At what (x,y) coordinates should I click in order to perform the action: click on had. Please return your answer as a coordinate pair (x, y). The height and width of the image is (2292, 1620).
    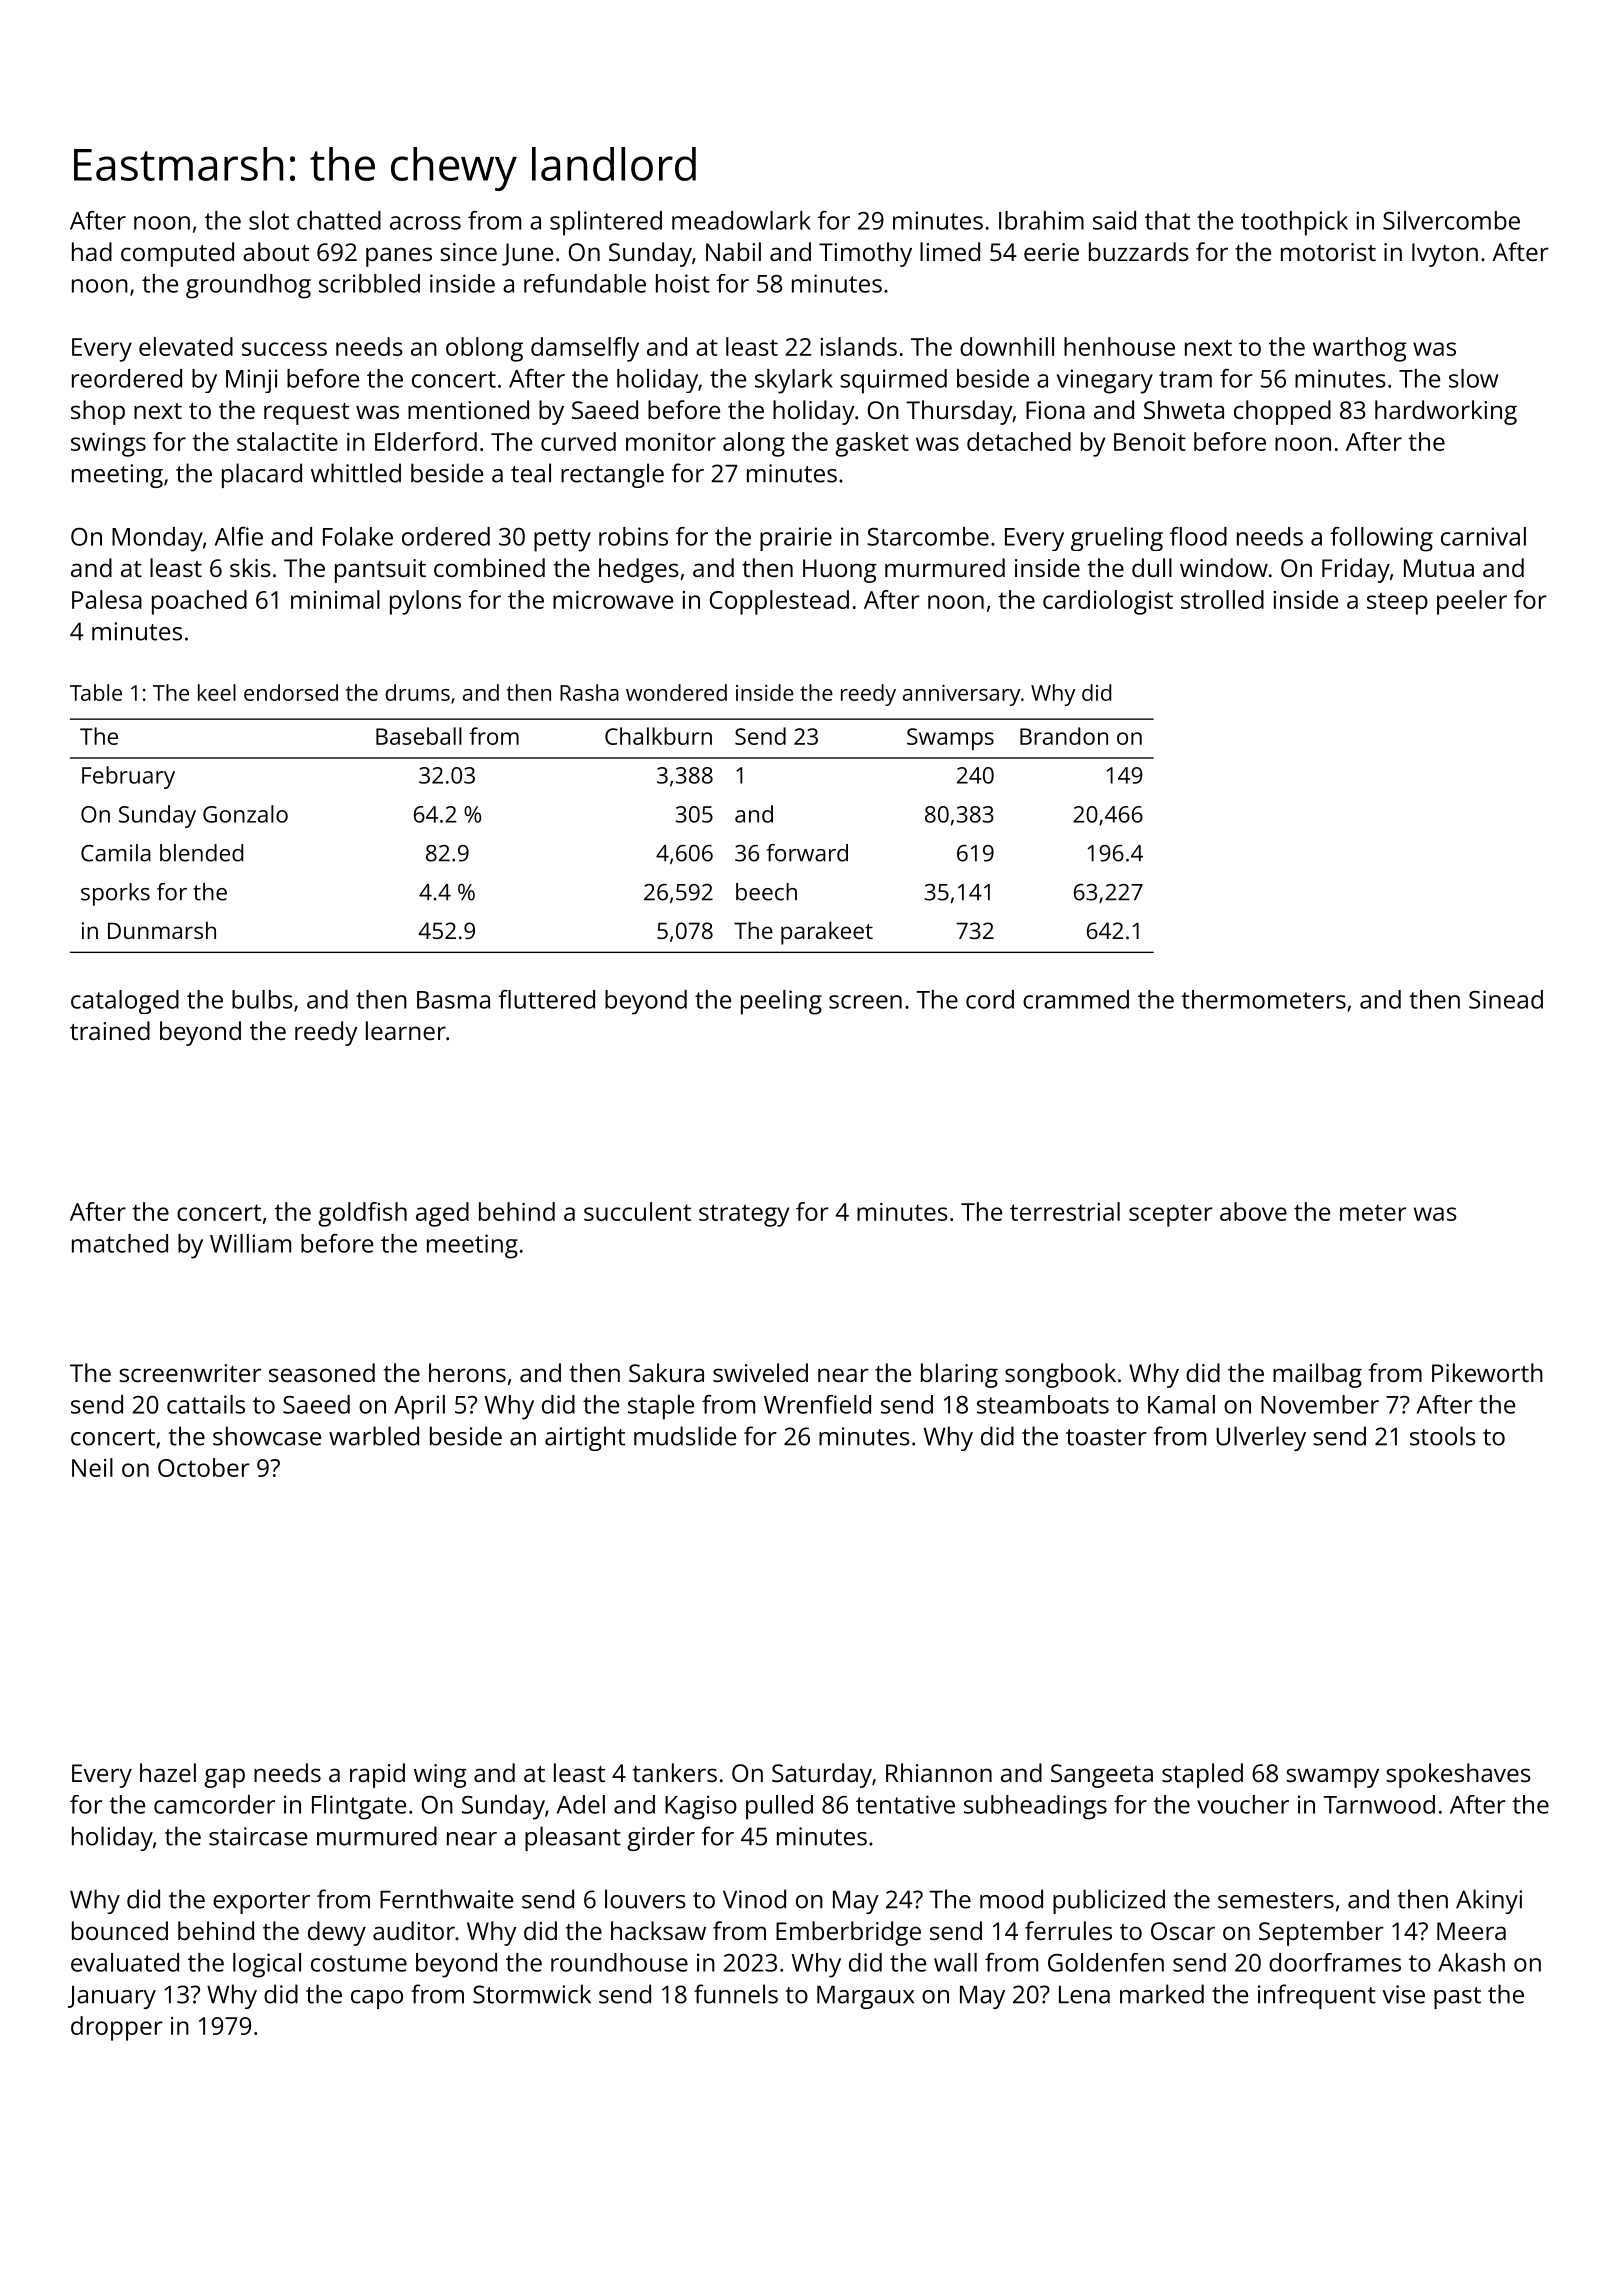
    Looking at the image, I should click on (92, 251).
